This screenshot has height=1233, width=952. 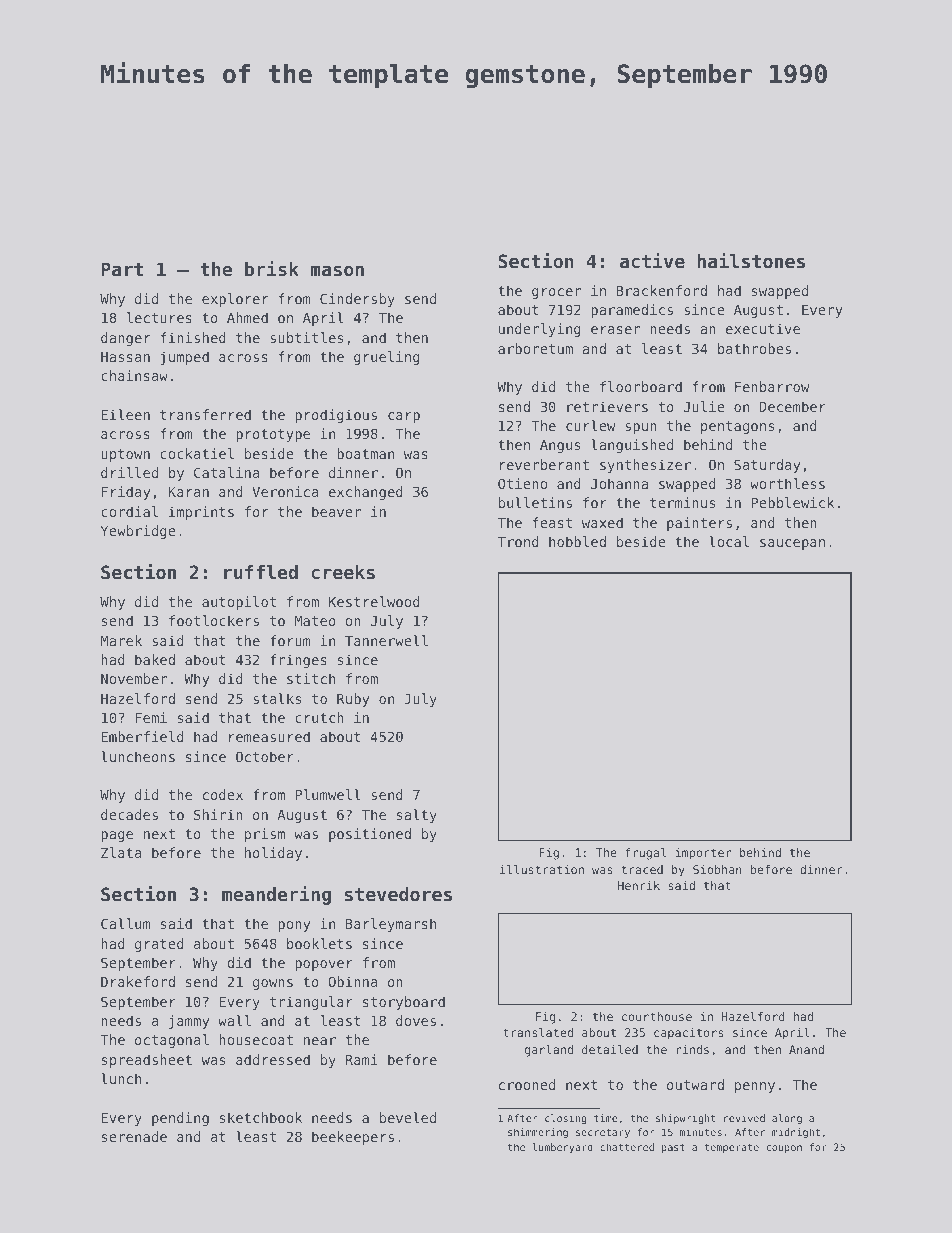 I want to click on local, so click(x=729, y=541).
